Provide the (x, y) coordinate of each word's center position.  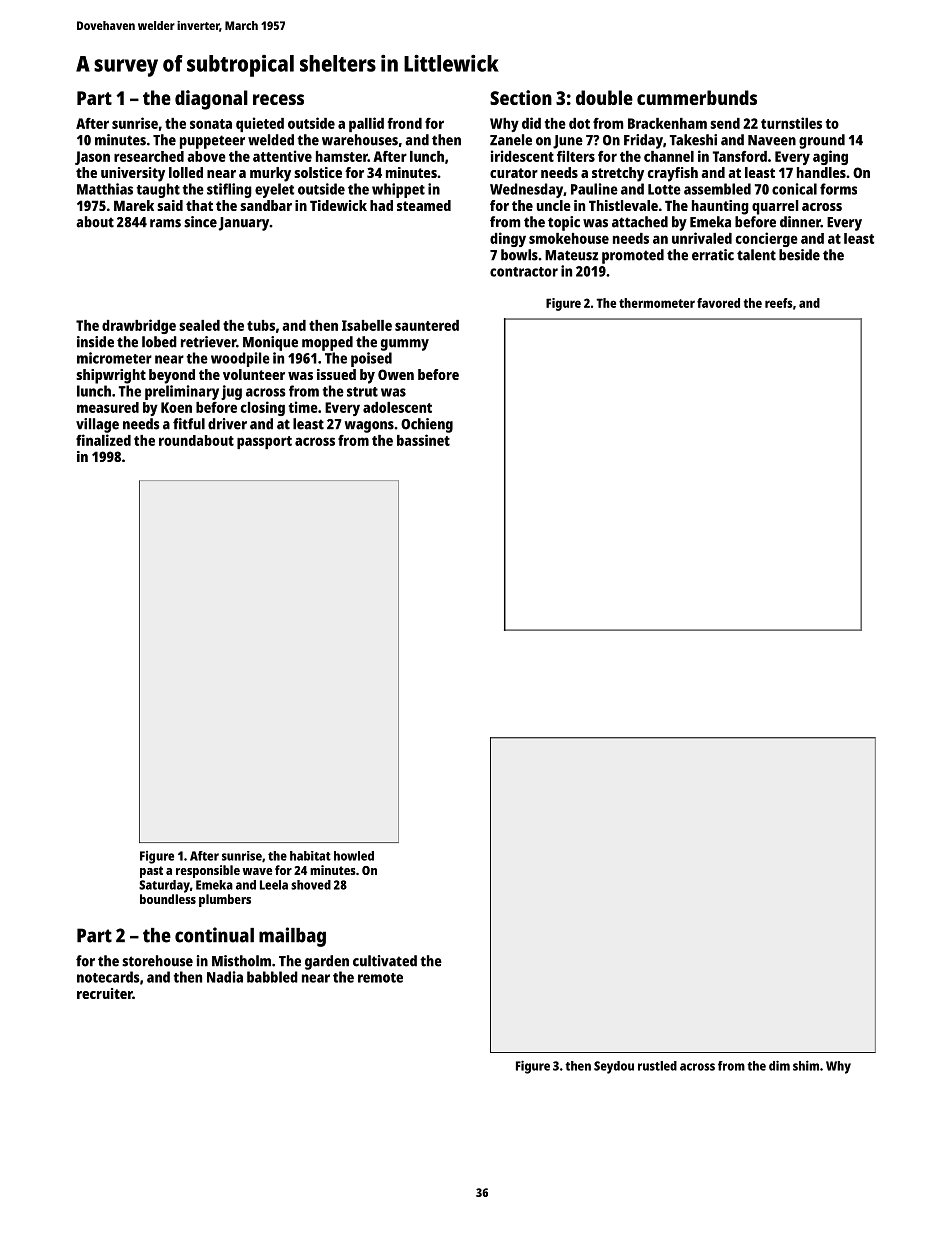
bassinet (423, 440)
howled (354, 856)
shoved (311, 885)
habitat (310, 856)
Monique (270, 343)
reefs (779, 303)
